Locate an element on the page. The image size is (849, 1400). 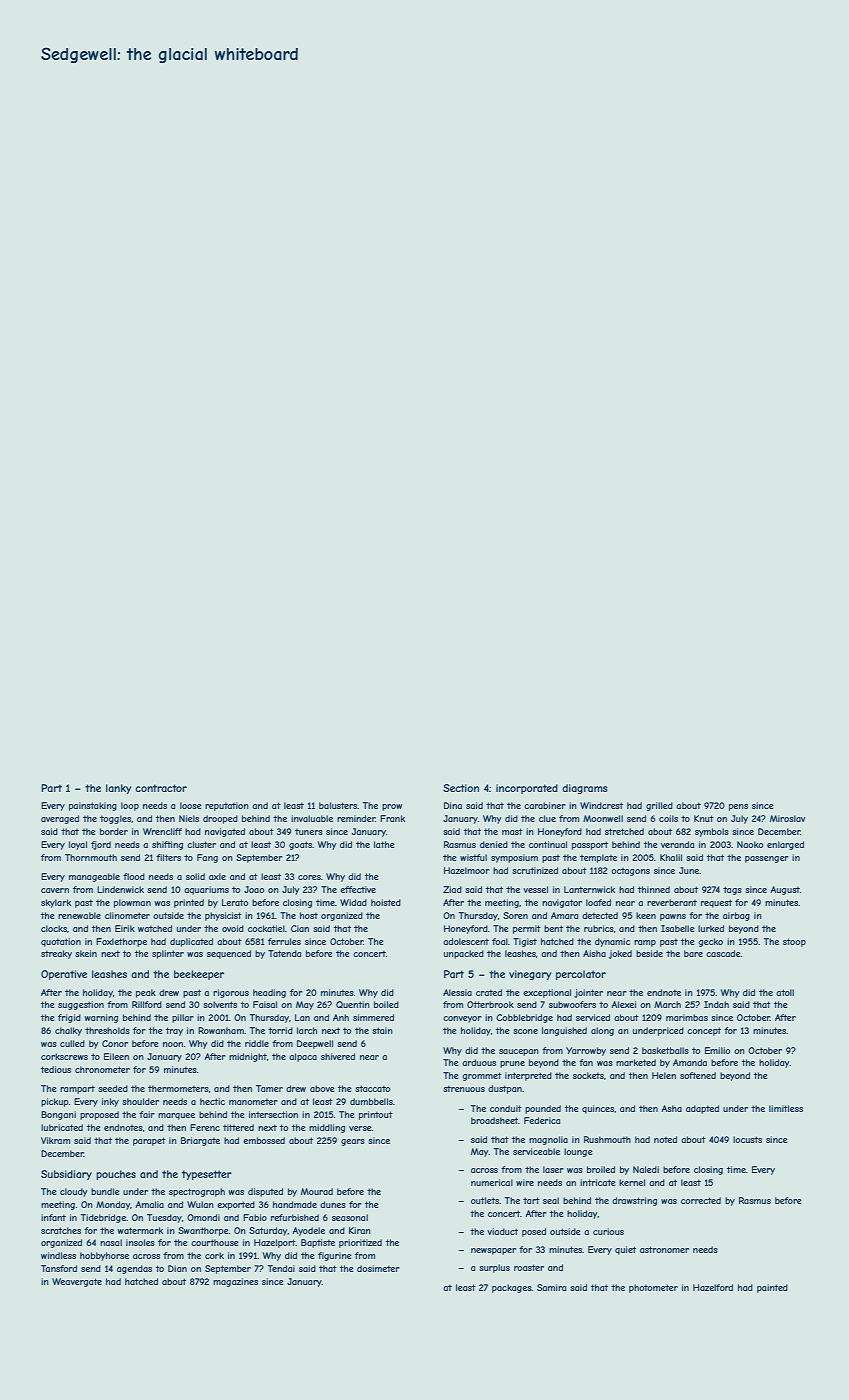
unpacked is located at coordinates (464, 954).
